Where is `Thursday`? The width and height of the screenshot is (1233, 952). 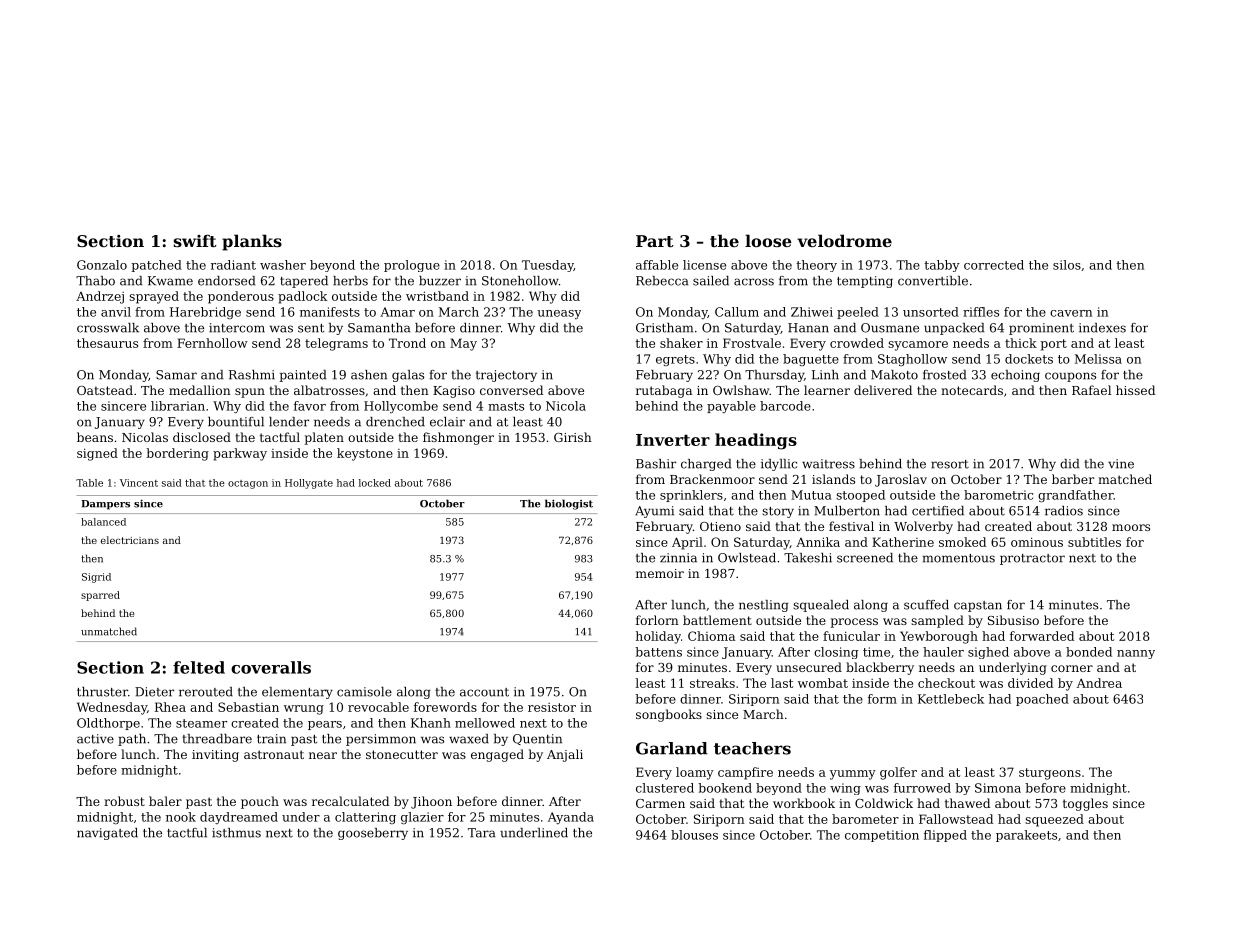
Thursday is located at coordinates (774, 376).
